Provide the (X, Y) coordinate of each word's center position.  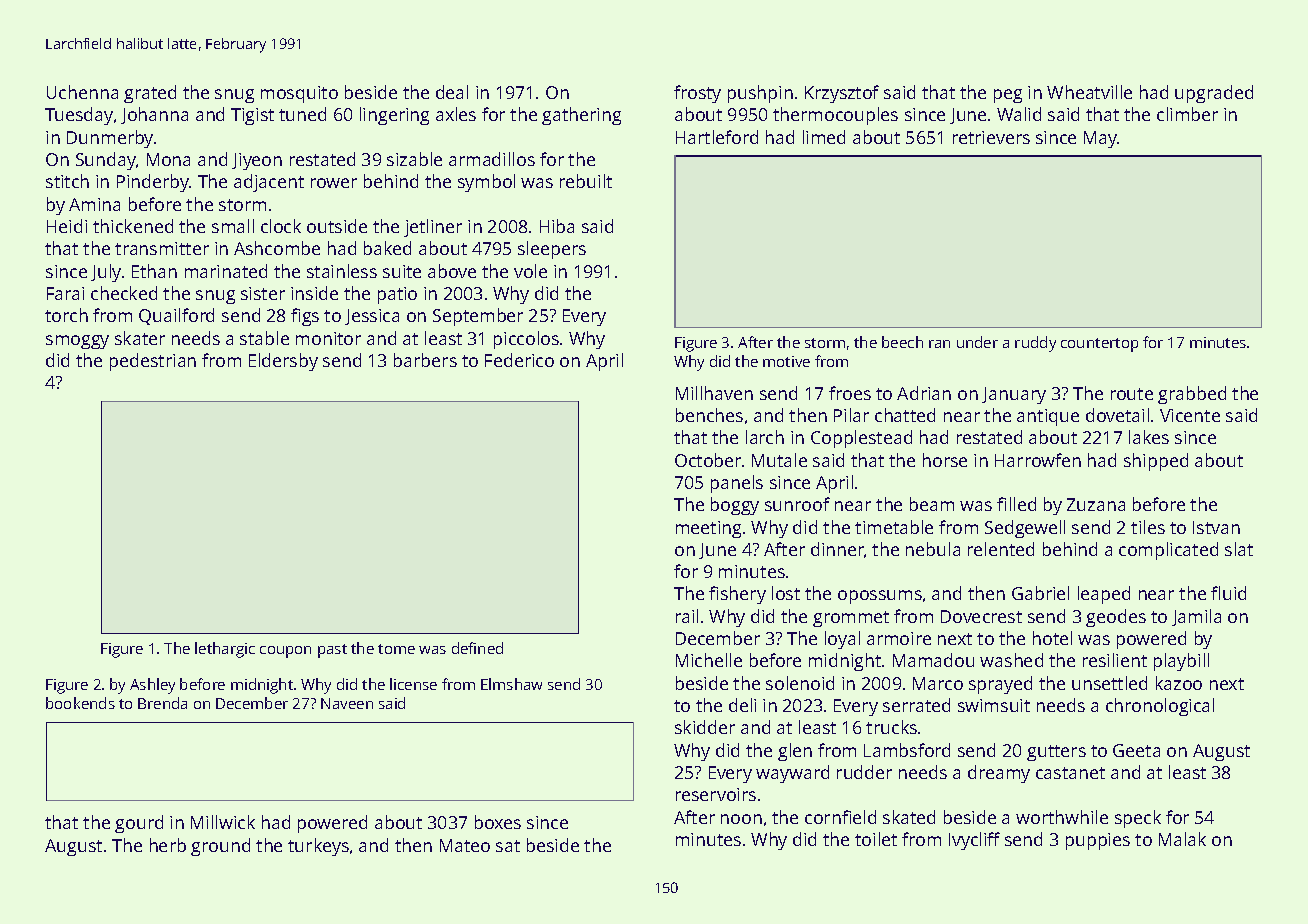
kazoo (1179, 683)
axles (456, 114)
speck (1138, 819)
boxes (498, 822)
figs (305, 317)
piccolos (526, 340)
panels (737, 484)
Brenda (162, 703)
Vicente (1190, 415)
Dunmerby (110, 139)
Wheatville (1089, 92)
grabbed (1192, 395)
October (708, 460)
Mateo (465, 845)
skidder (705, 727)
